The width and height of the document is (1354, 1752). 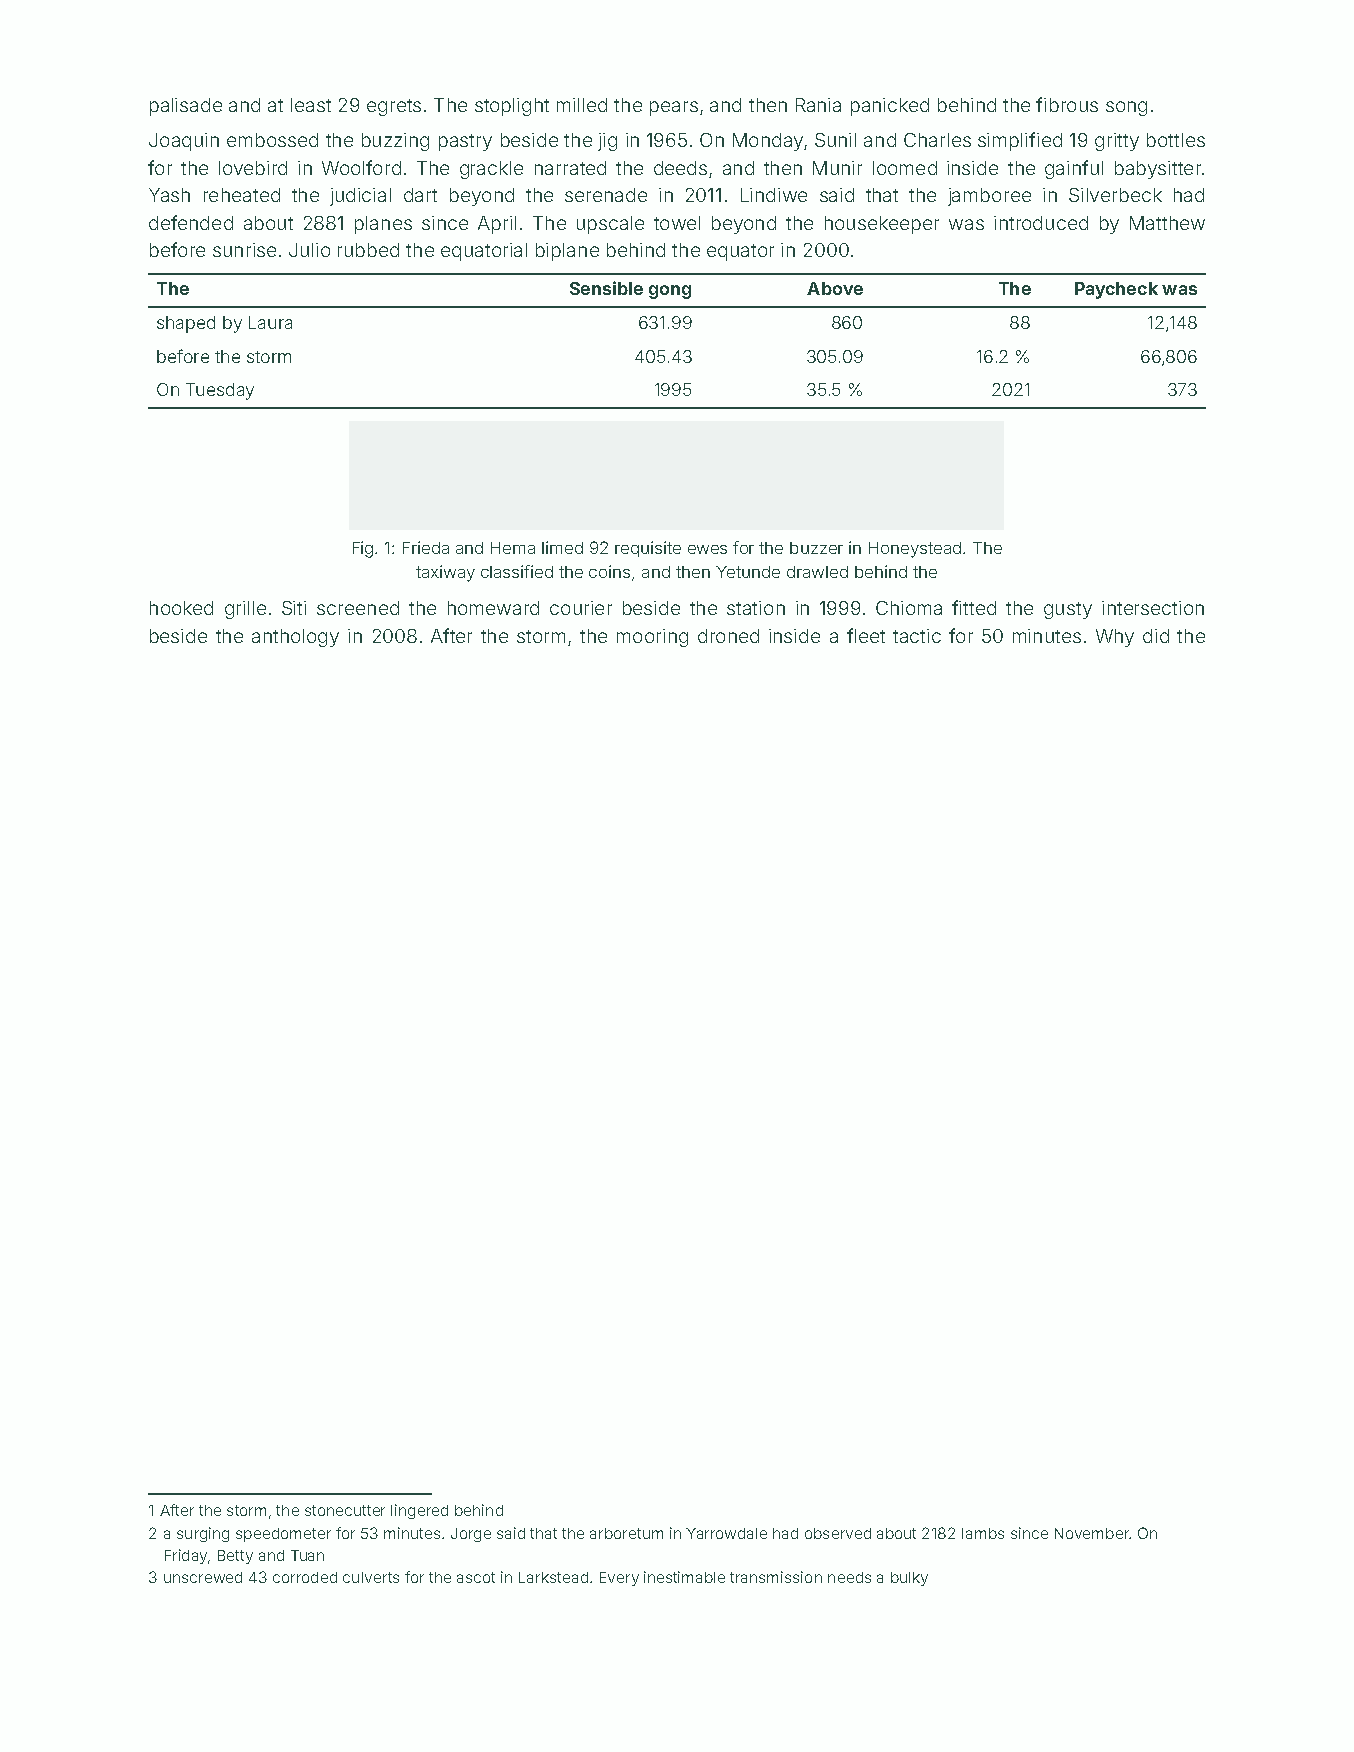 What do you see at coordinates (1067, 104) in the document?
I see `fibrous` at bounding box center [1067, 104].
